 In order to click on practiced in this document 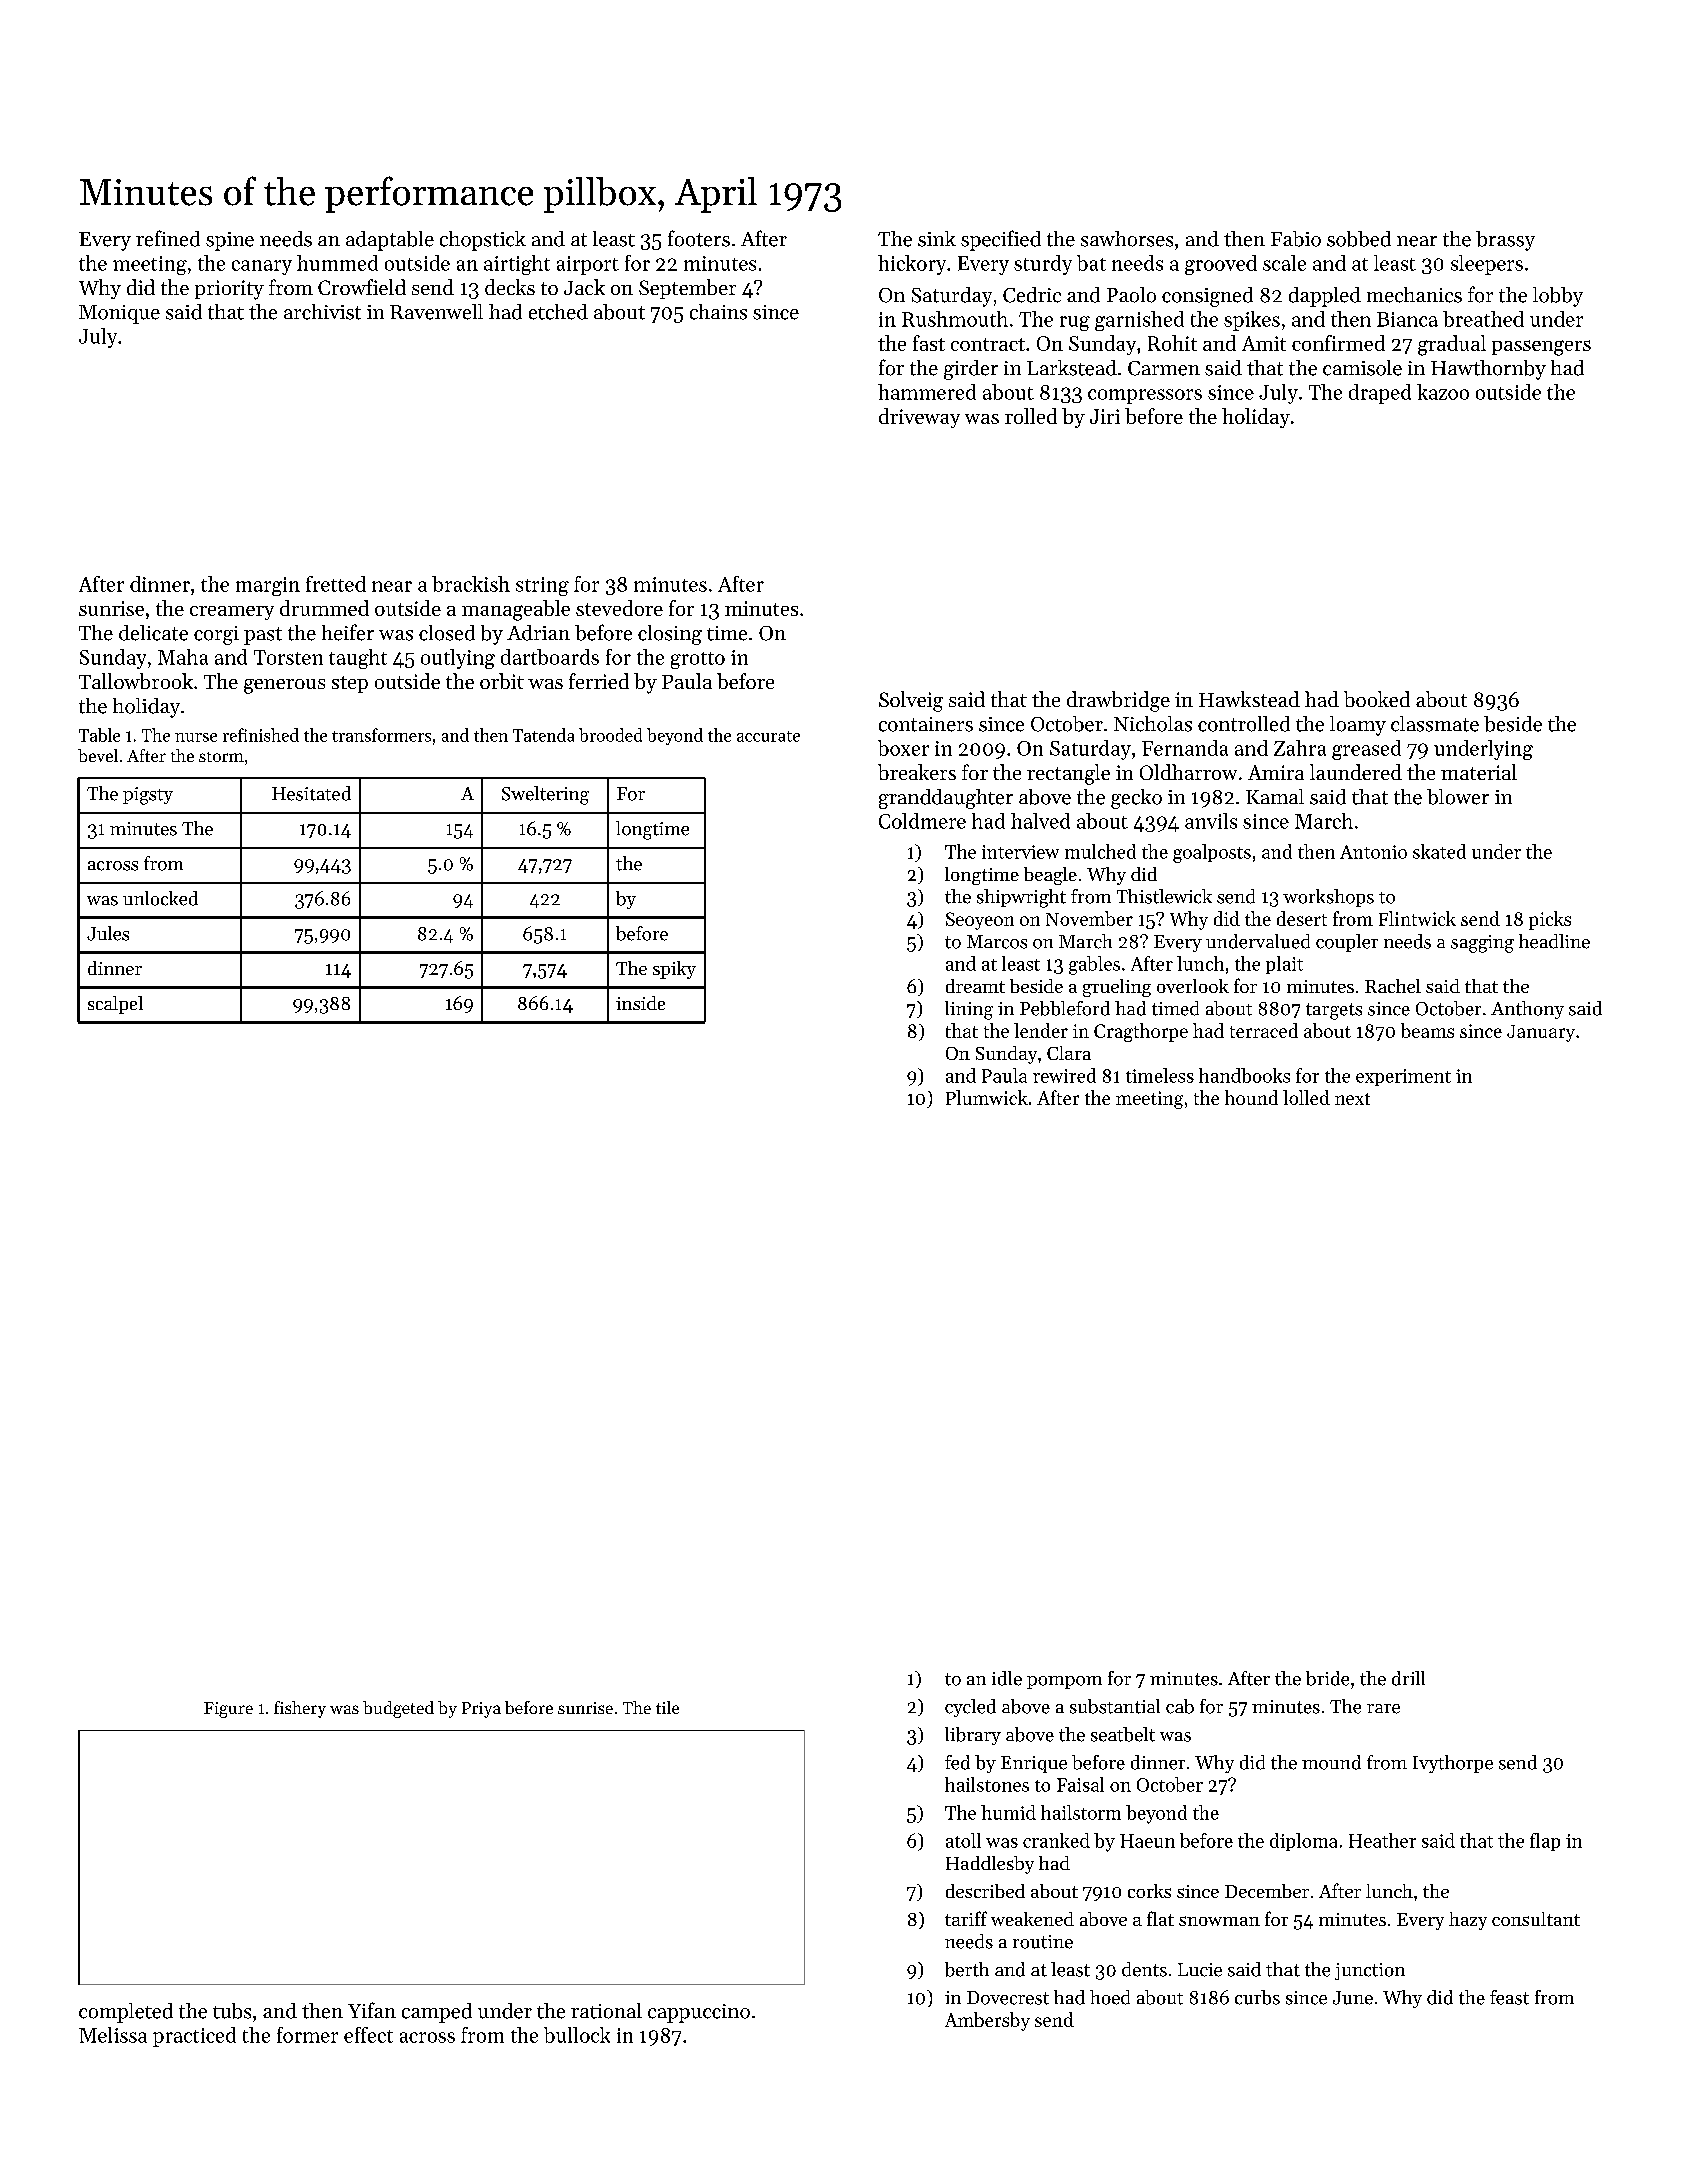, I will do `click(194, 2037)`.
